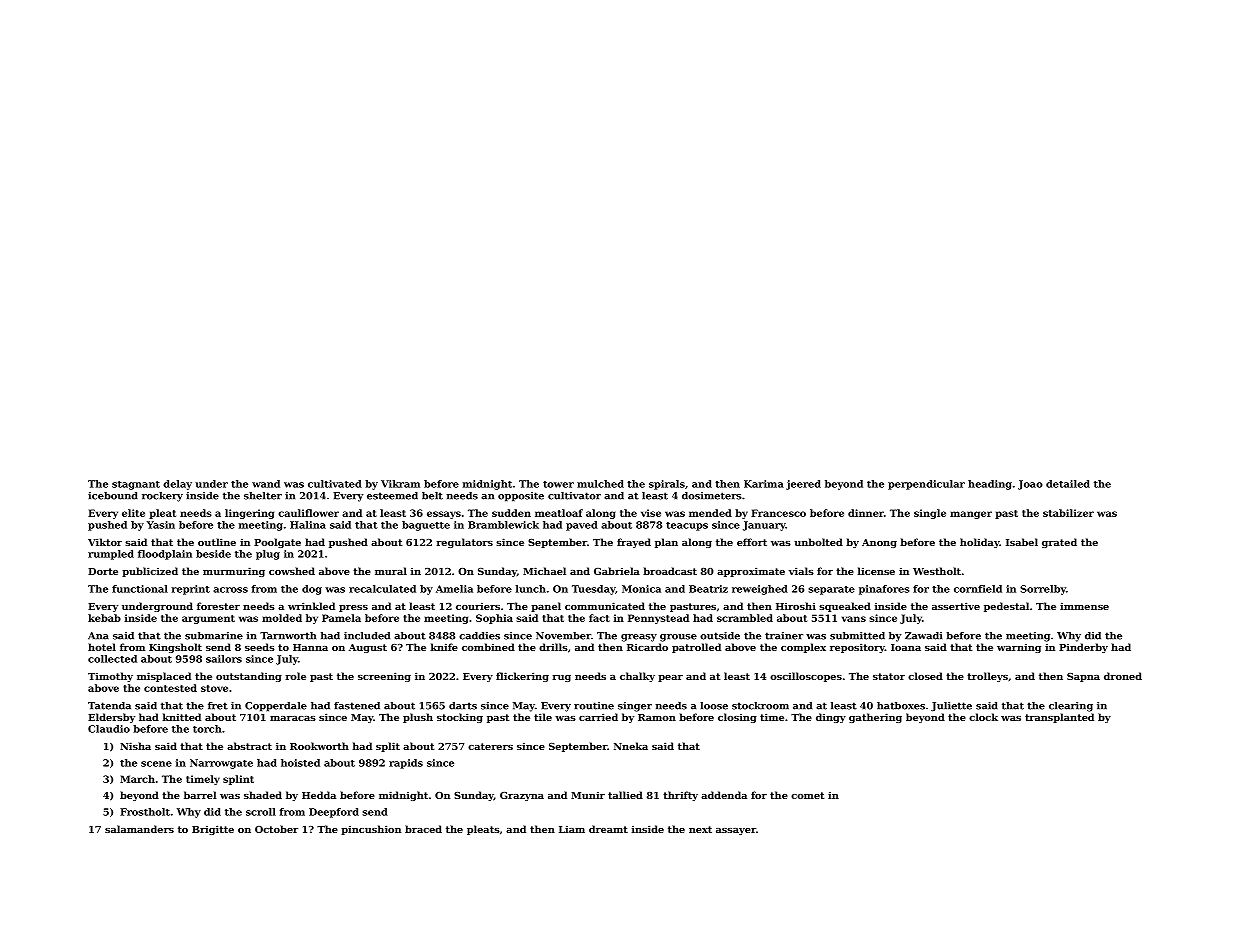  Describe the element at coordinates (312, 590) in the screenshot. I see `dog` at that location.
